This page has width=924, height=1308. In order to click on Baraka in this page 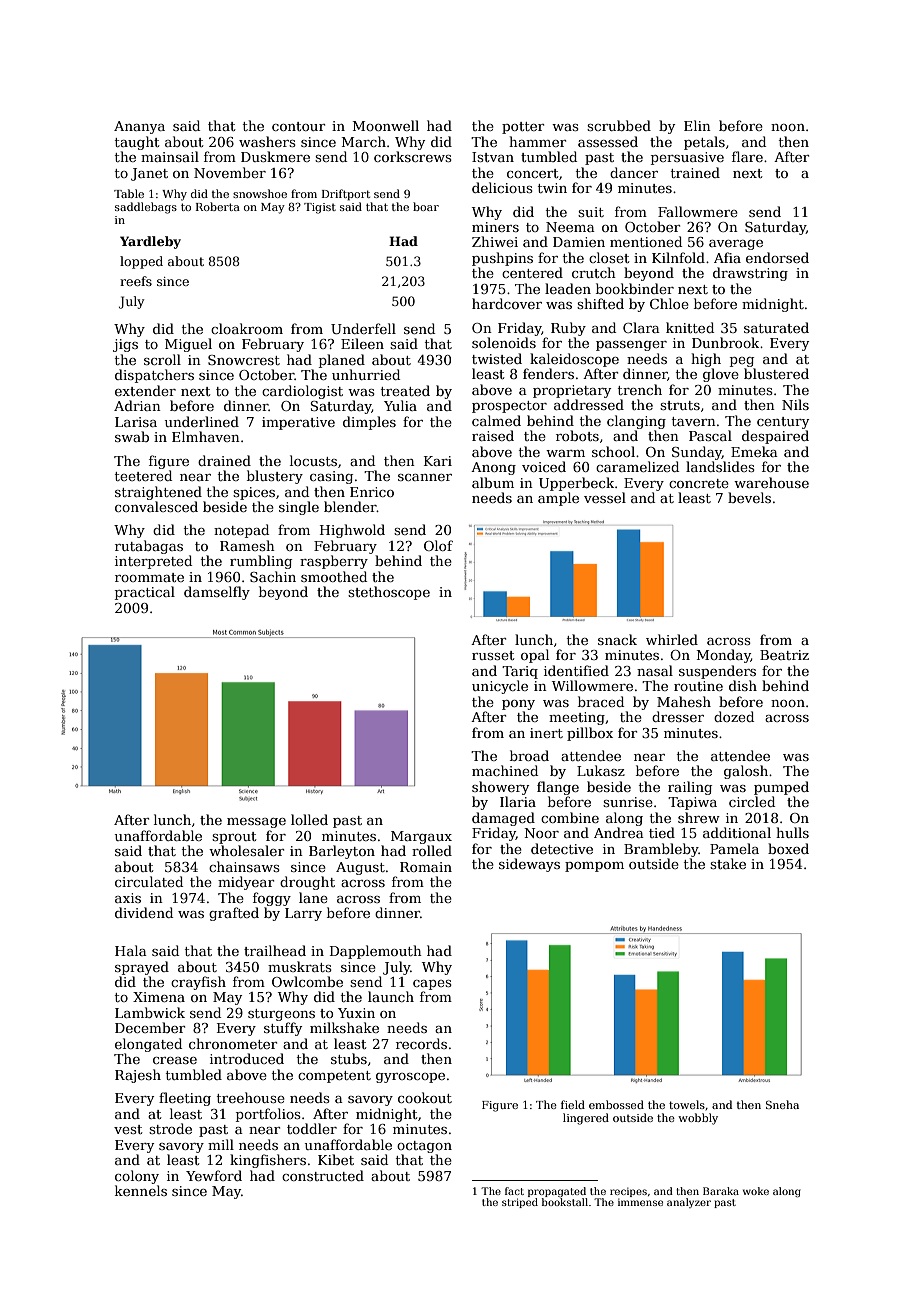, I will do `click(721, 1191)`.
